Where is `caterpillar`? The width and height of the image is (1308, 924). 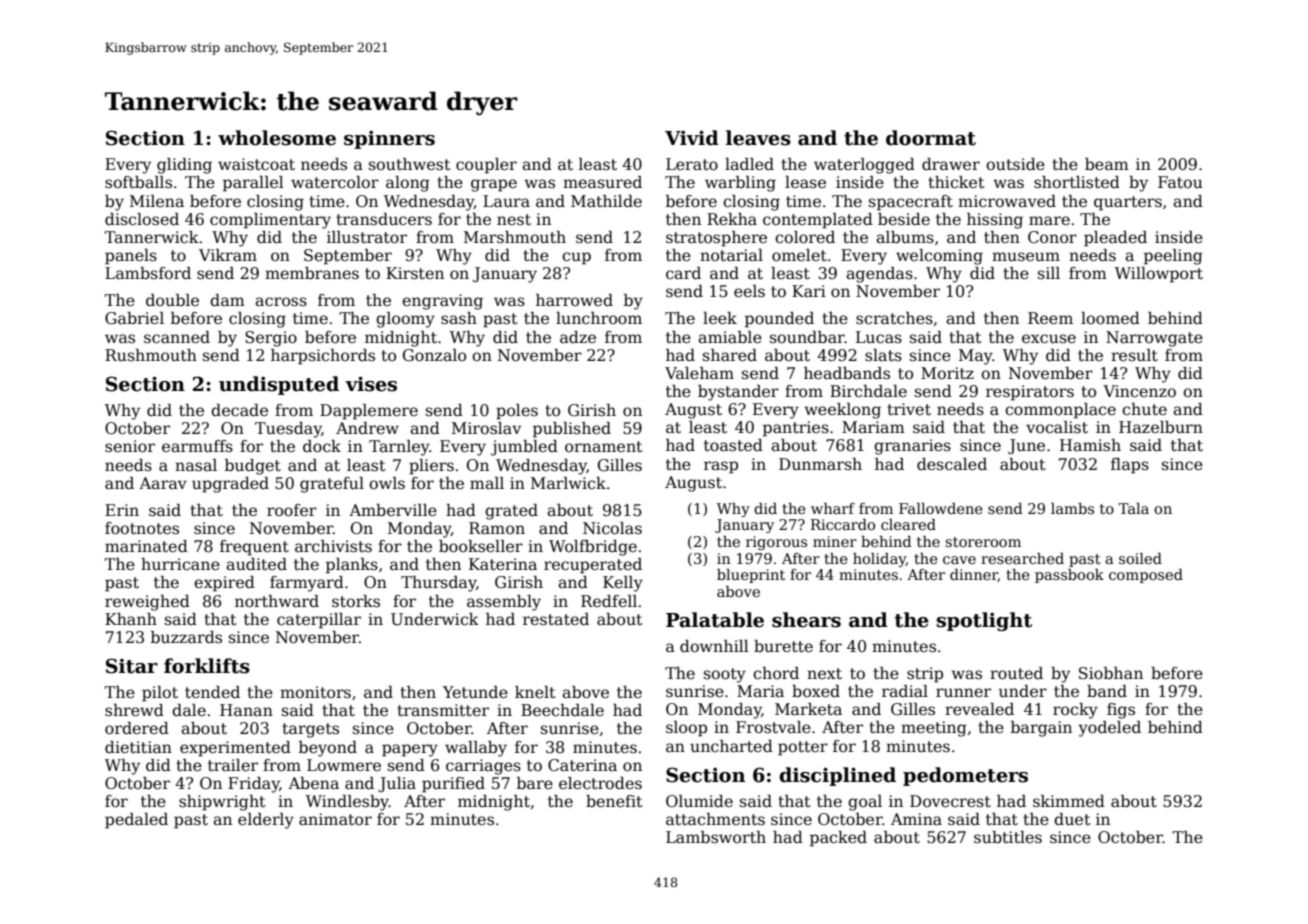 caterpillar is located at coordinates (319, 621).
